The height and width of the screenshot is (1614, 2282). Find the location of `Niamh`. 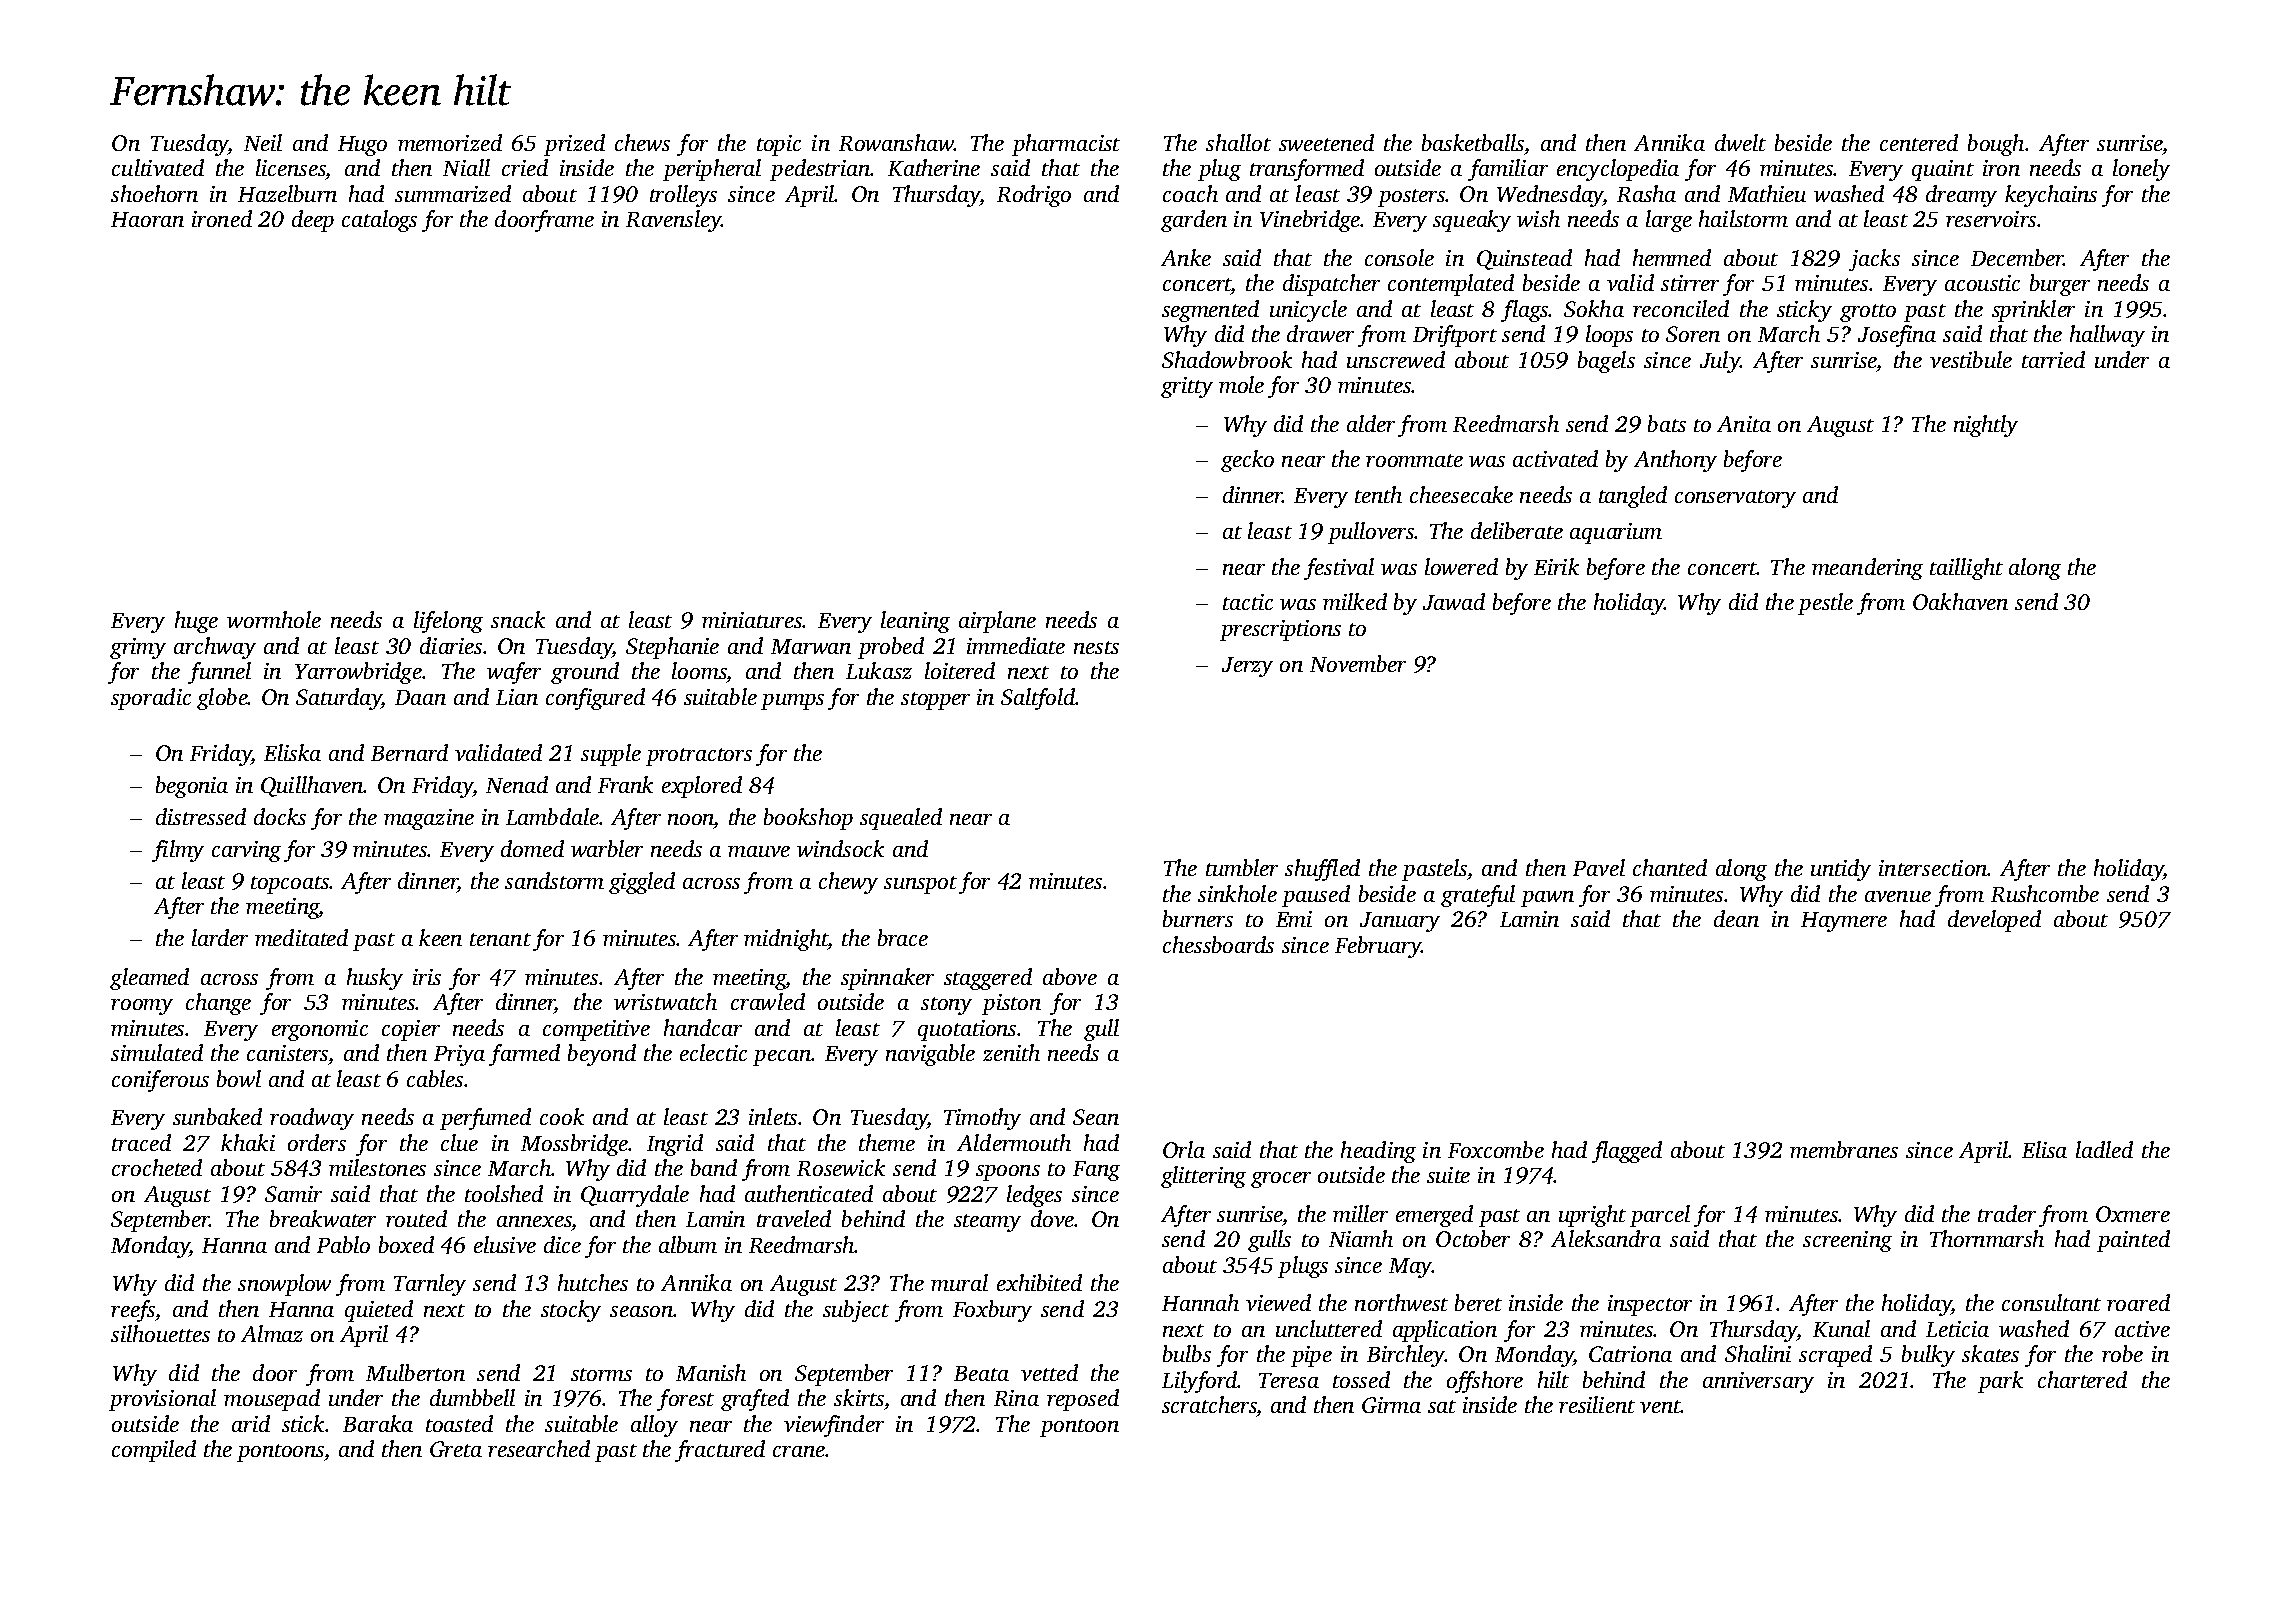

Niamh is located at coordinates (1361, 1238).
